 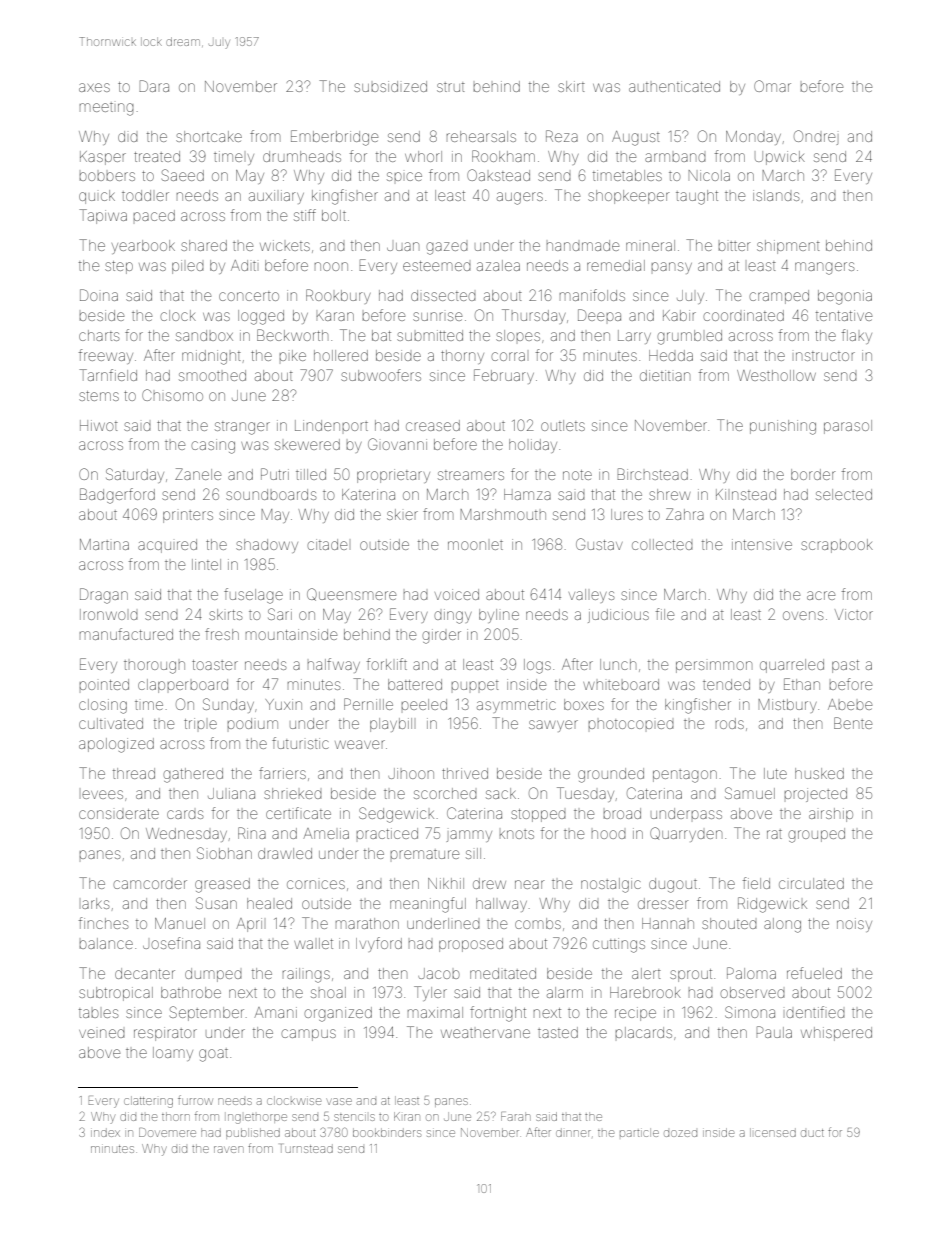 I want to click on Zanele, so click(x=198, y=474).
